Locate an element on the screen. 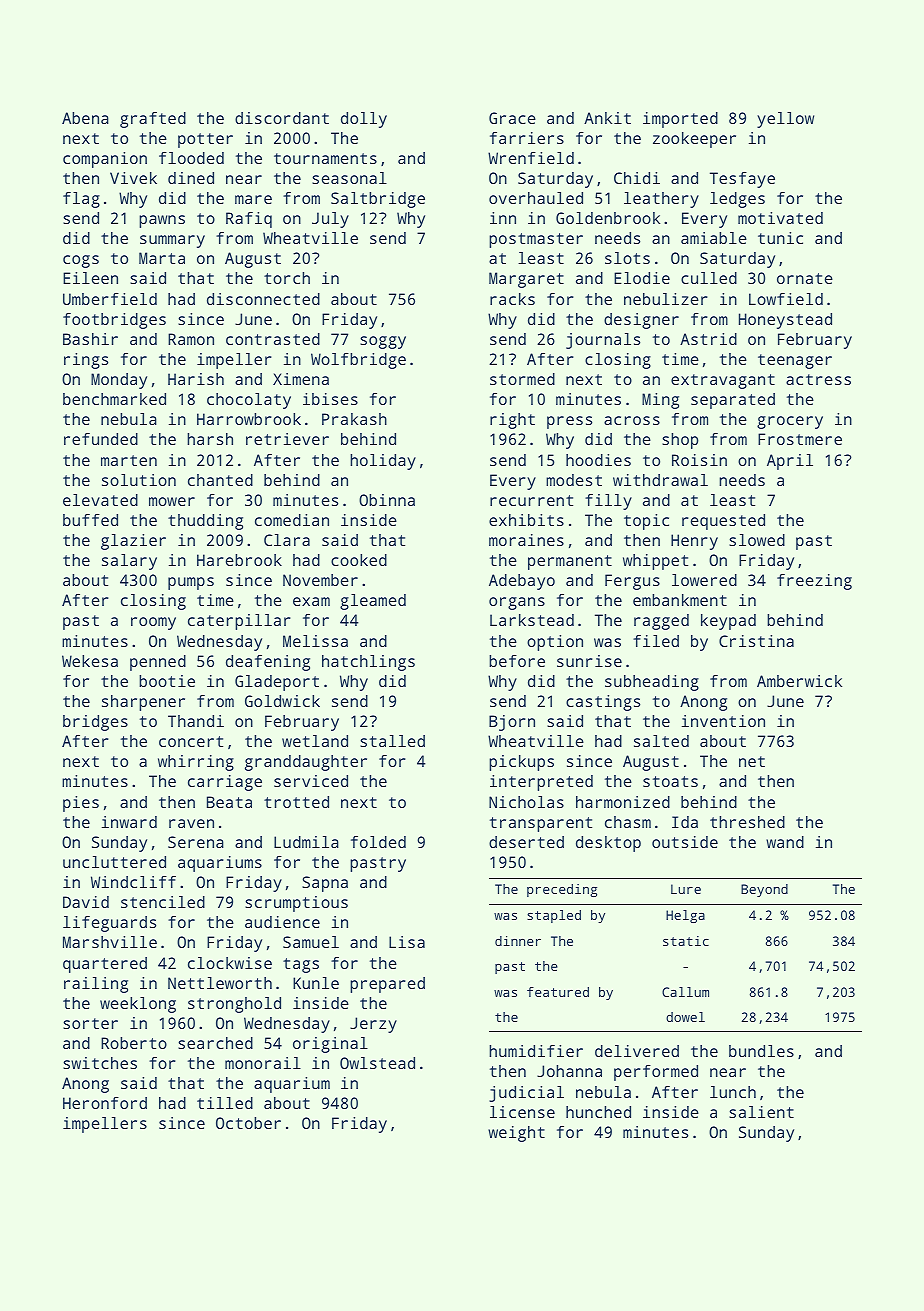 The image size is (924, 1311). sorter is located at coordinates (90, 1023).
